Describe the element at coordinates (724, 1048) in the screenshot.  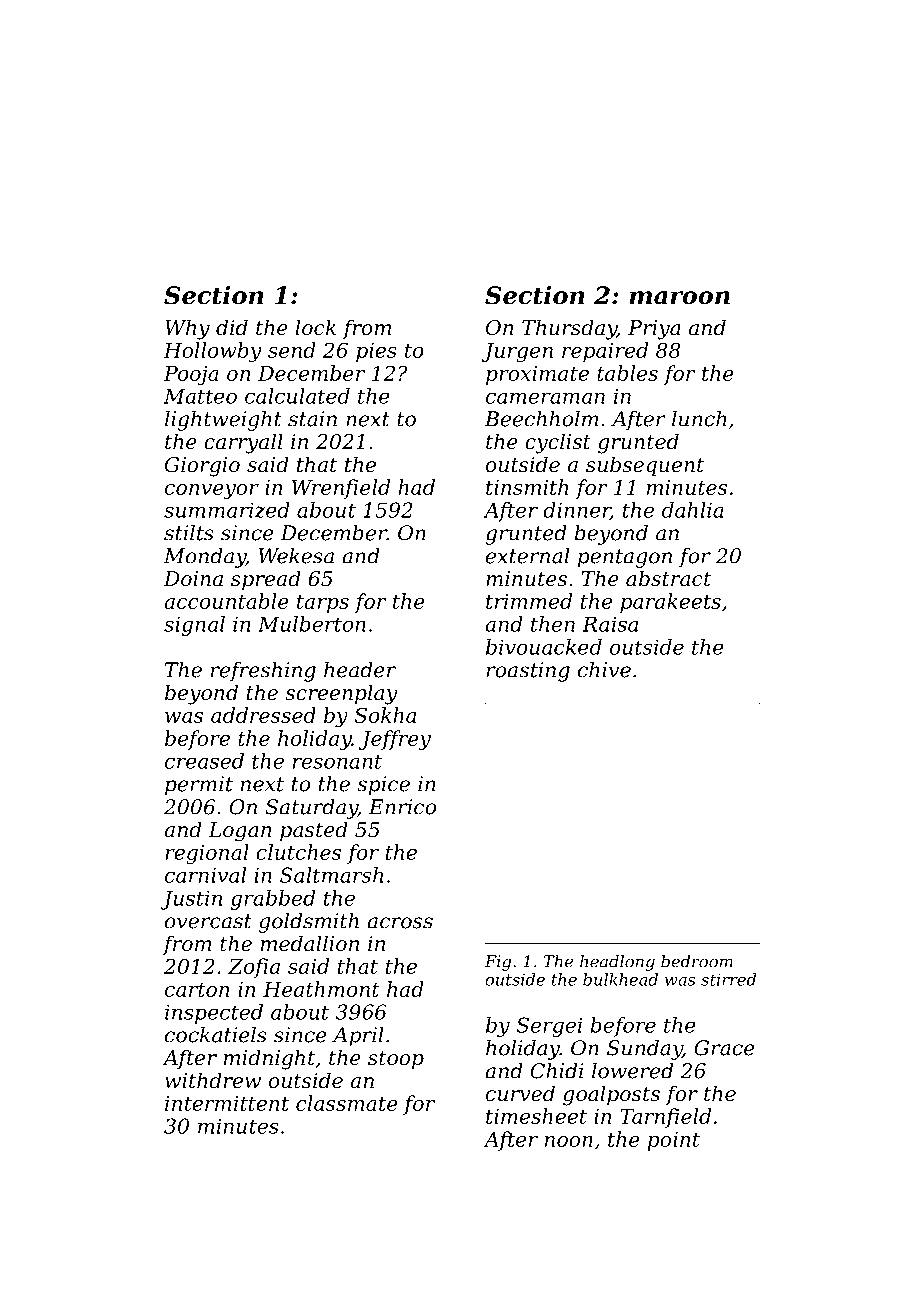
I see `Grace` at that location.
